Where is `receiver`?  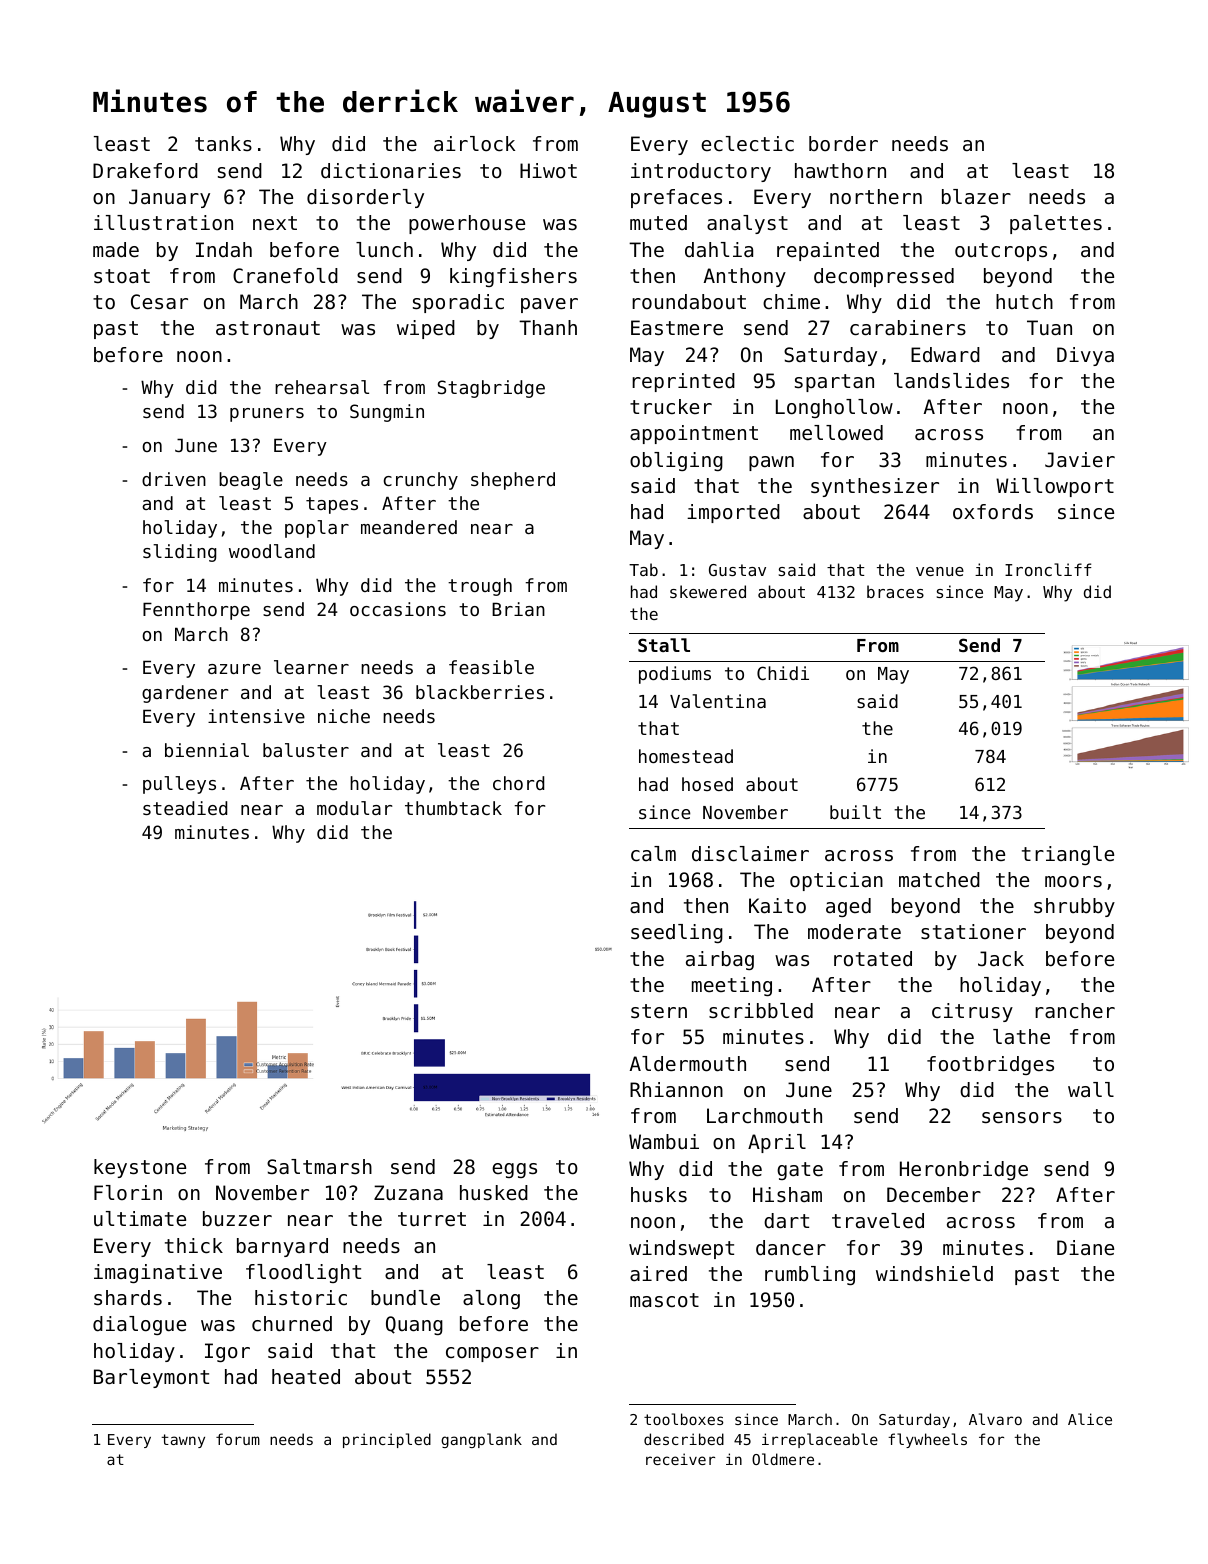
receiver is located at coordinates (680, 1459).
